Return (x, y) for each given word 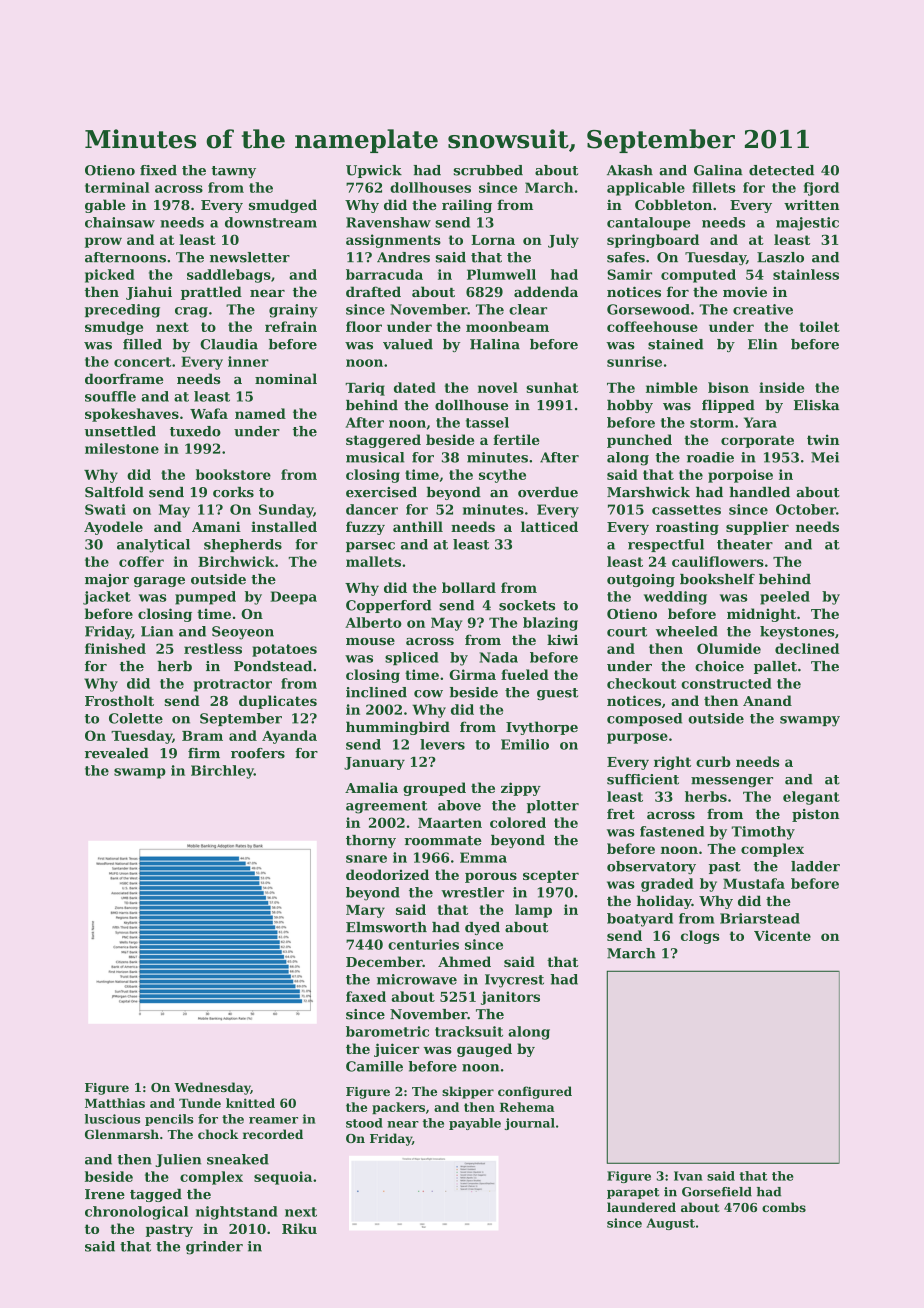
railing (467, 206)
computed (698, 276)
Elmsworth (386, 927)
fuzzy (365, 528)
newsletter (250, 257)
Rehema (527, 1107)
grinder (214, 1248)
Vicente (782, 935)
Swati (105, 509)
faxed (366, 996)
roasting (687, 528)
